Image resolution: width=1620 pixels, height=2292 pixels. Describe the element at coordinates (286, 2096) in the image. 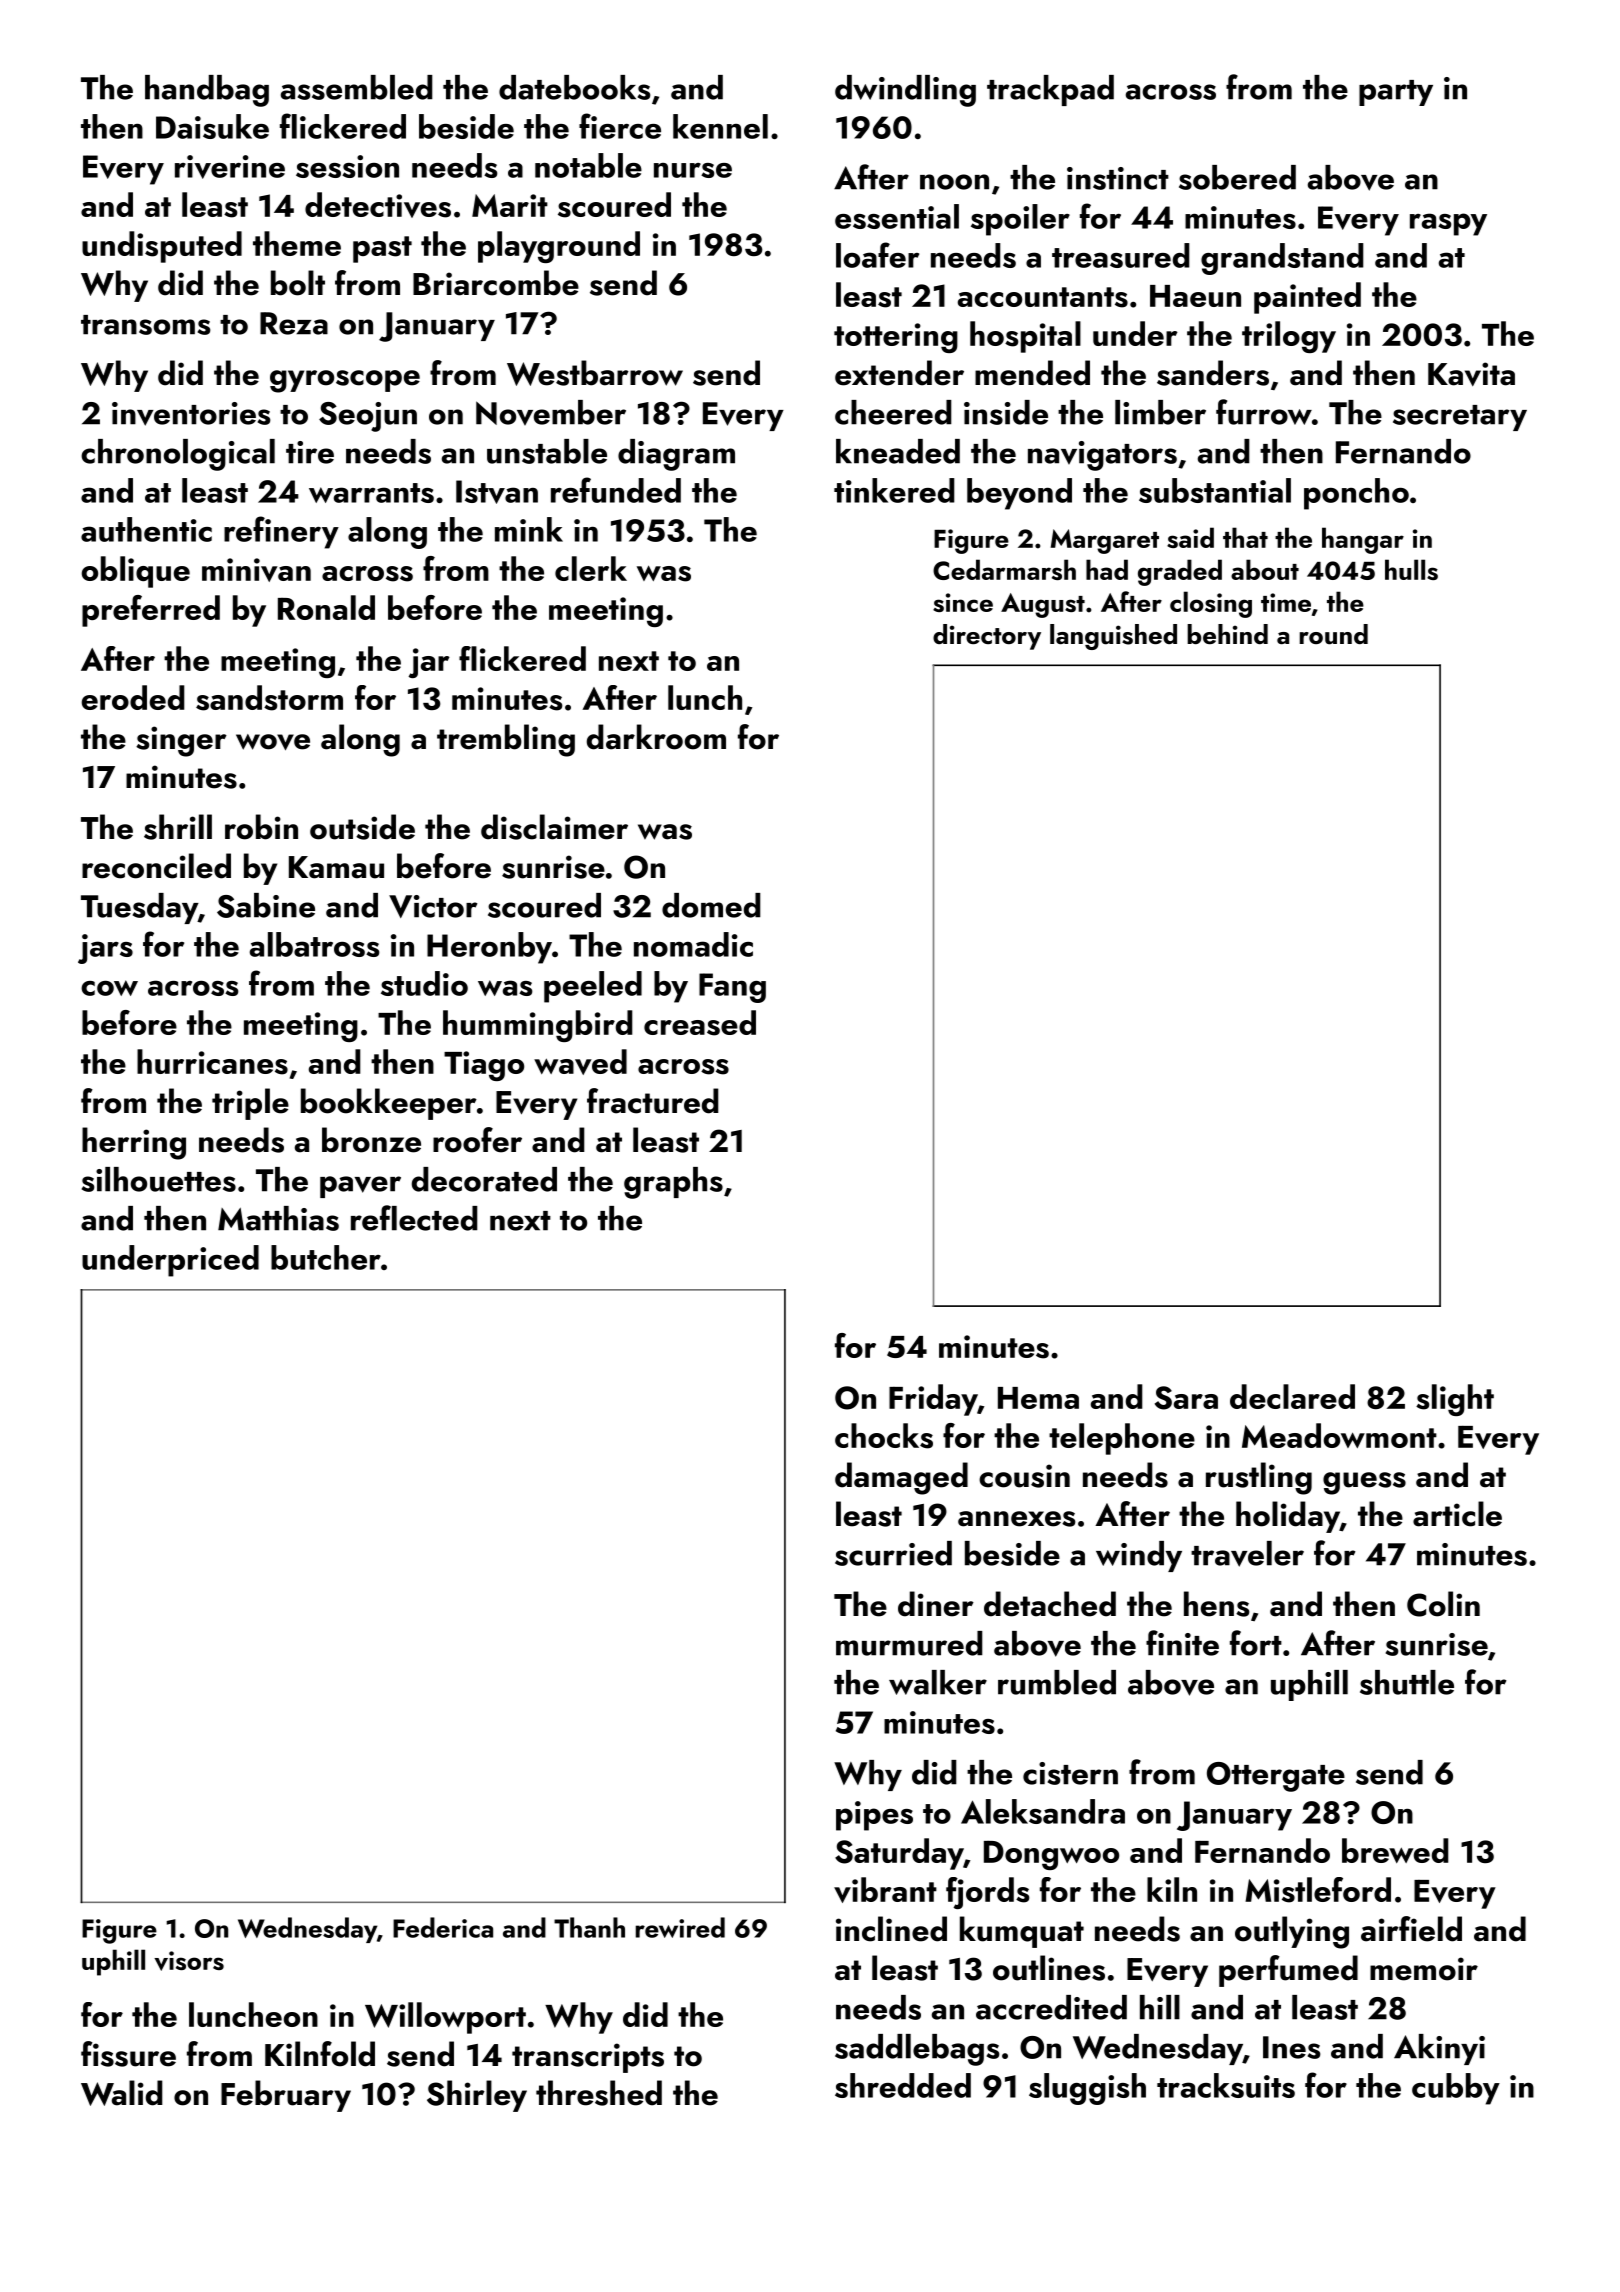

I see `February` at that location.
